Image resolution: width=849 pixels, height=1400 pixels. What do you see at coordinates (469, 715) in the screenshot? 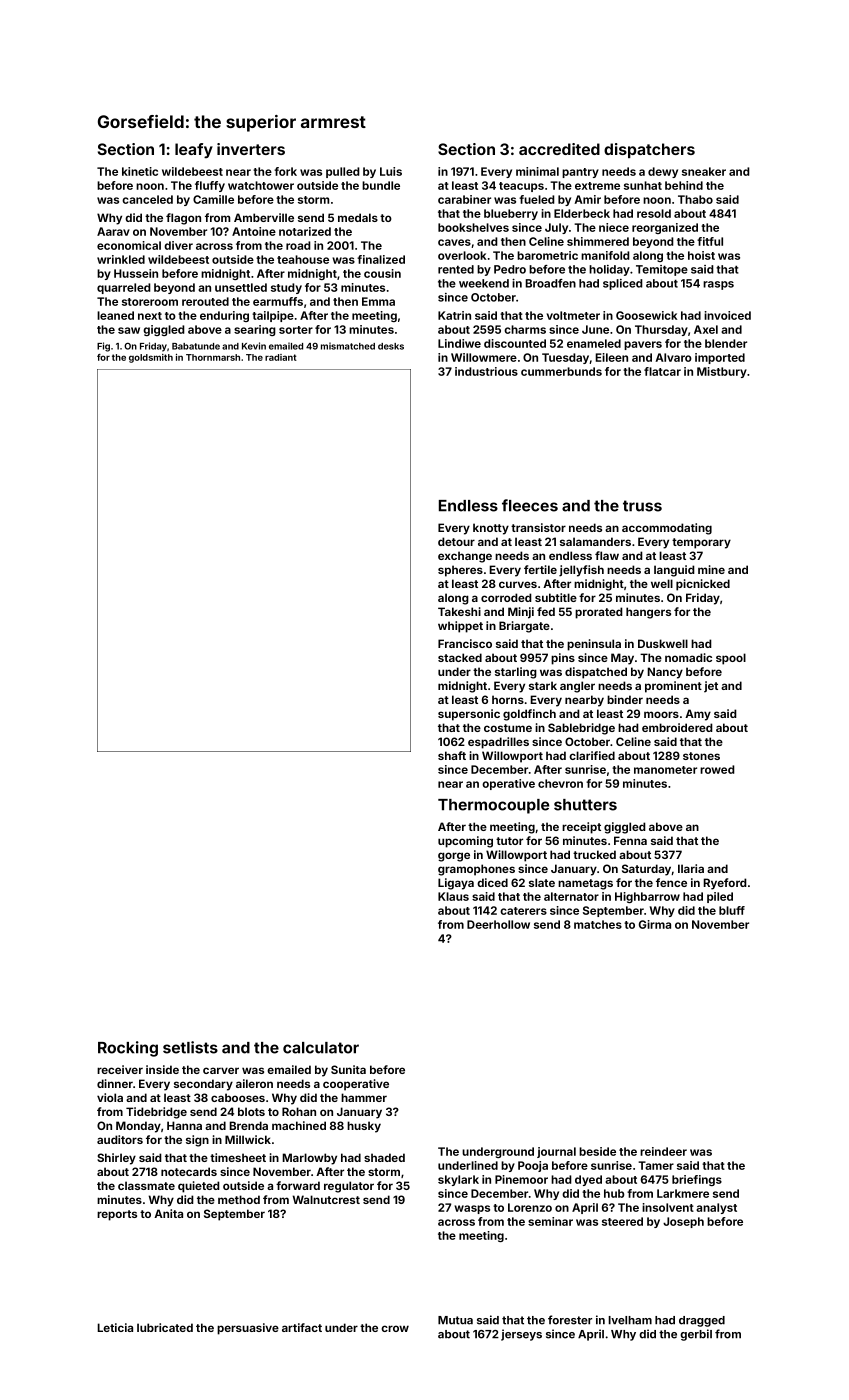
I see `supersonic` at bounding box center [469, 715].
